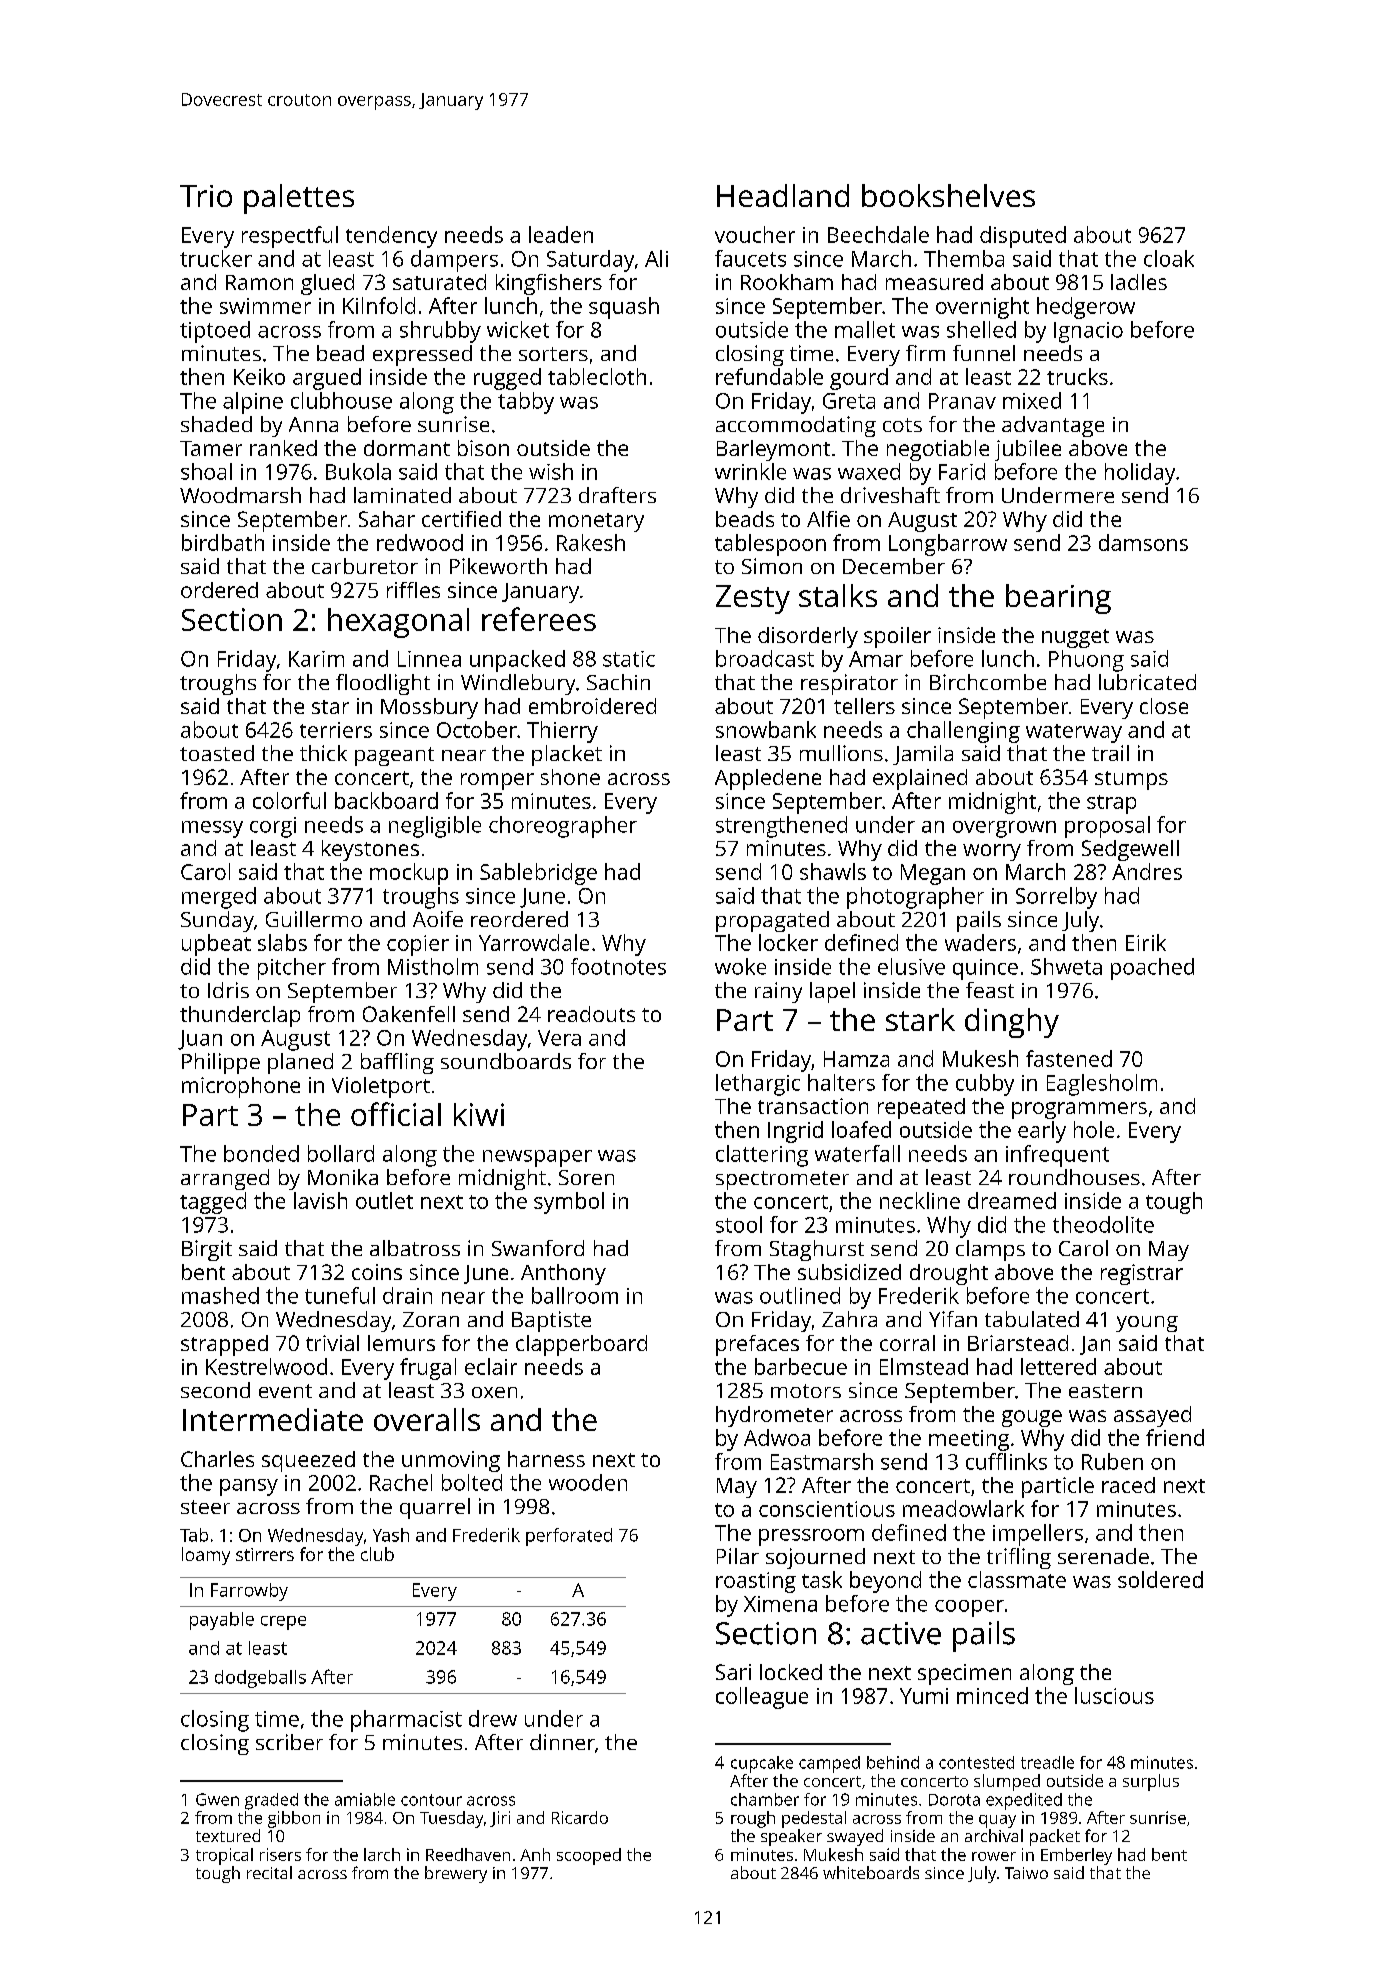 The height and width of the image is (1969, 1386). Describe the element at coordinates (948, 545) in the image. I see `Longbarrow` at that location.
